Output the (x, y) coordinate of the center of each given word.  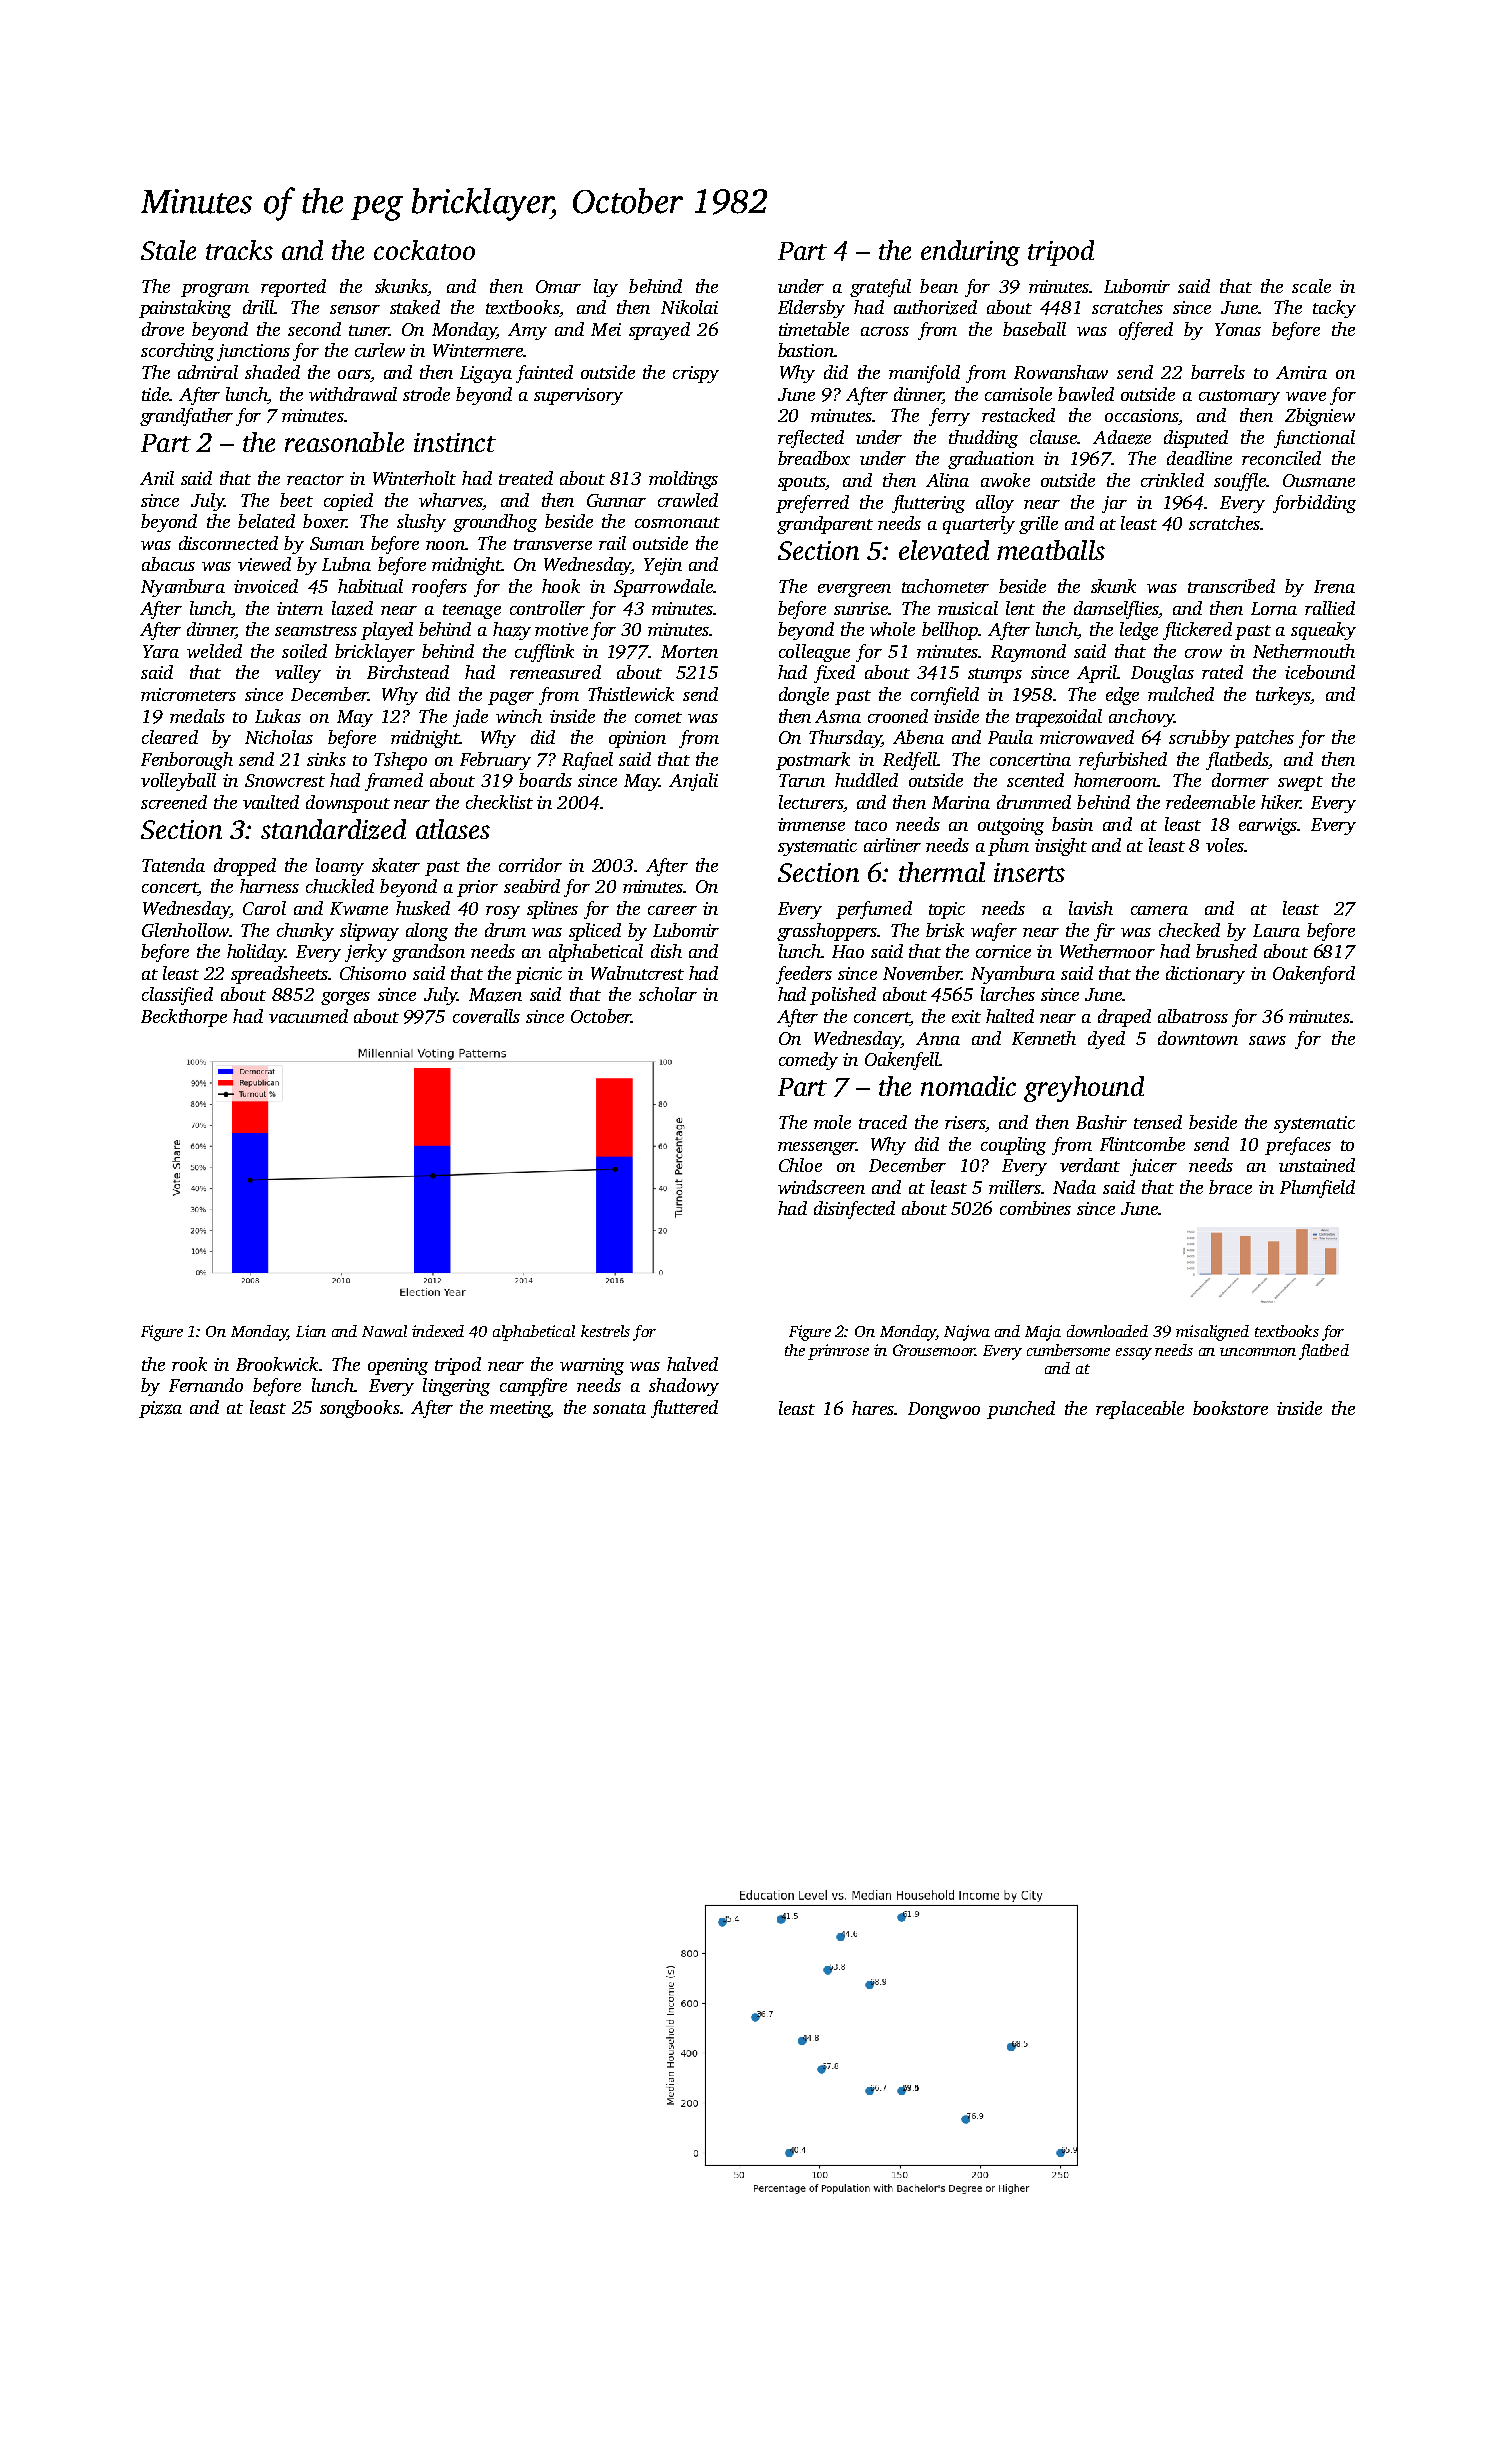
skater (396, 865)
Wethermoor (1107, 951)
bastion (806, 350)
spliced (595, 932)
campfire (533, 1387)
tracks (239, 250)
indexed (438, 1331)
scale (1311, 286)
